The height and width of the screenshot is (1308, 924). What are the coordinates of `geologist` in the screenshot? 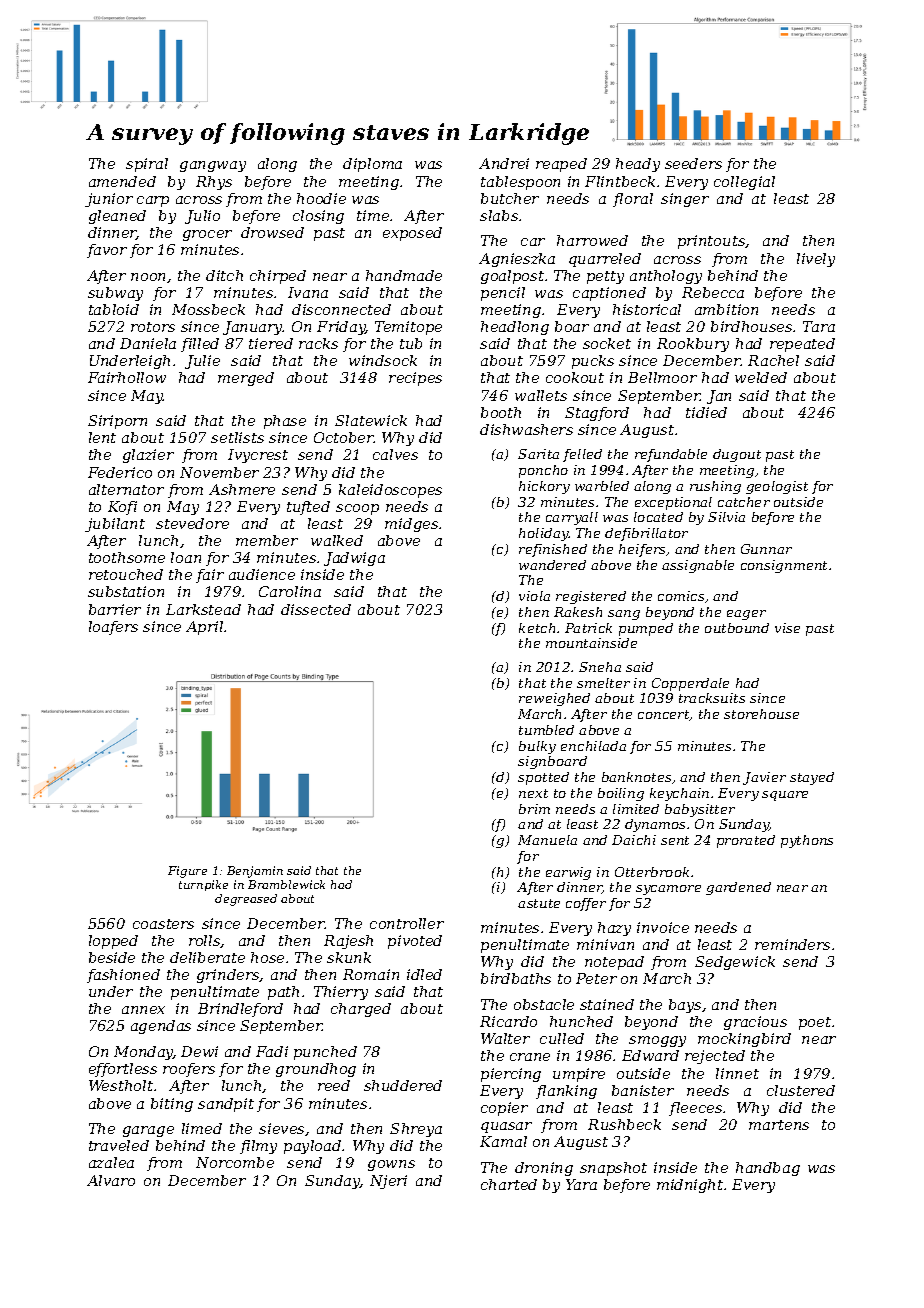 It's located at (777, 487).
